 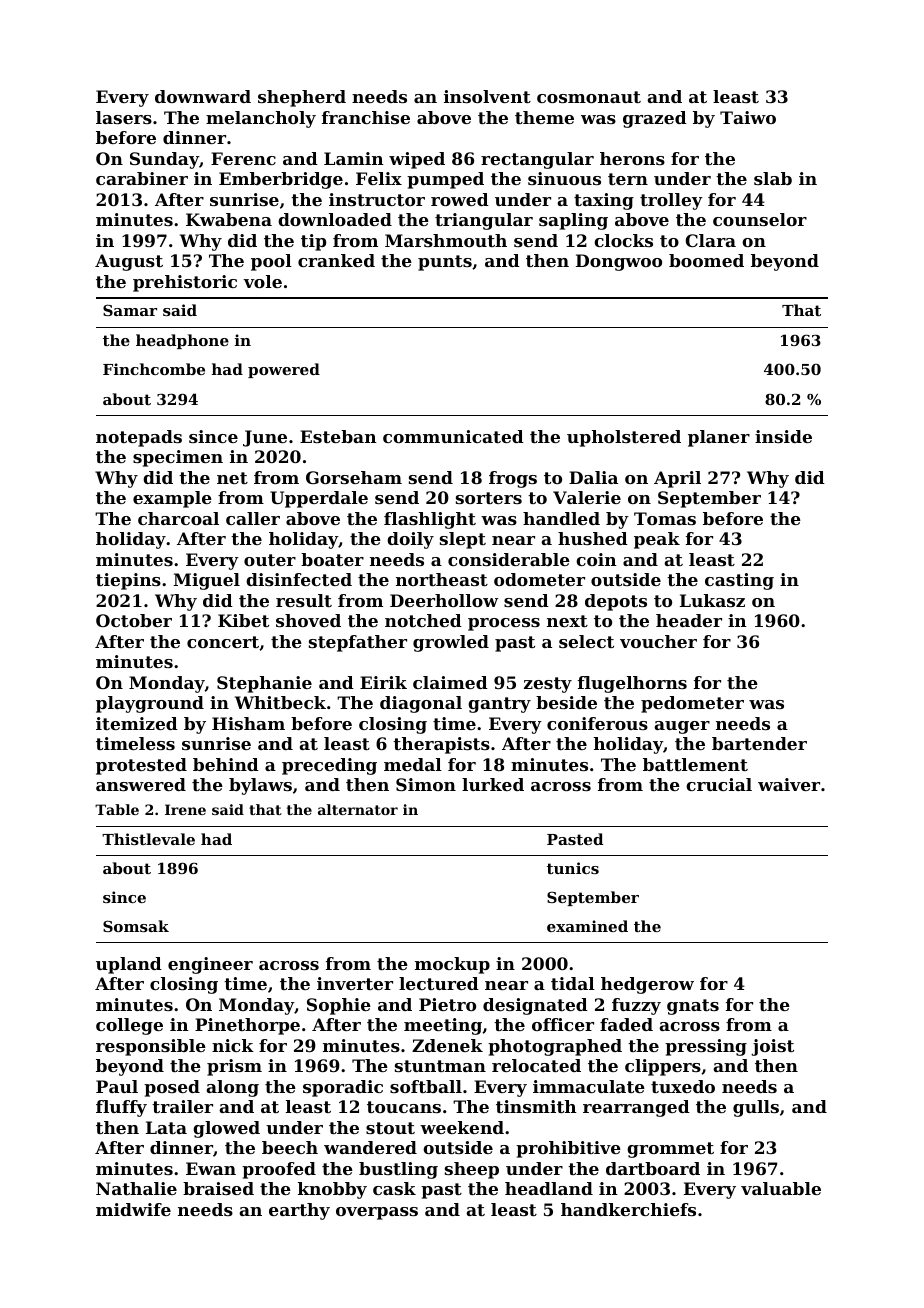 What do you see at coordinates (151, 1047) in the screenshot?
I see `responsible` at bounding box center [151, 1047].
